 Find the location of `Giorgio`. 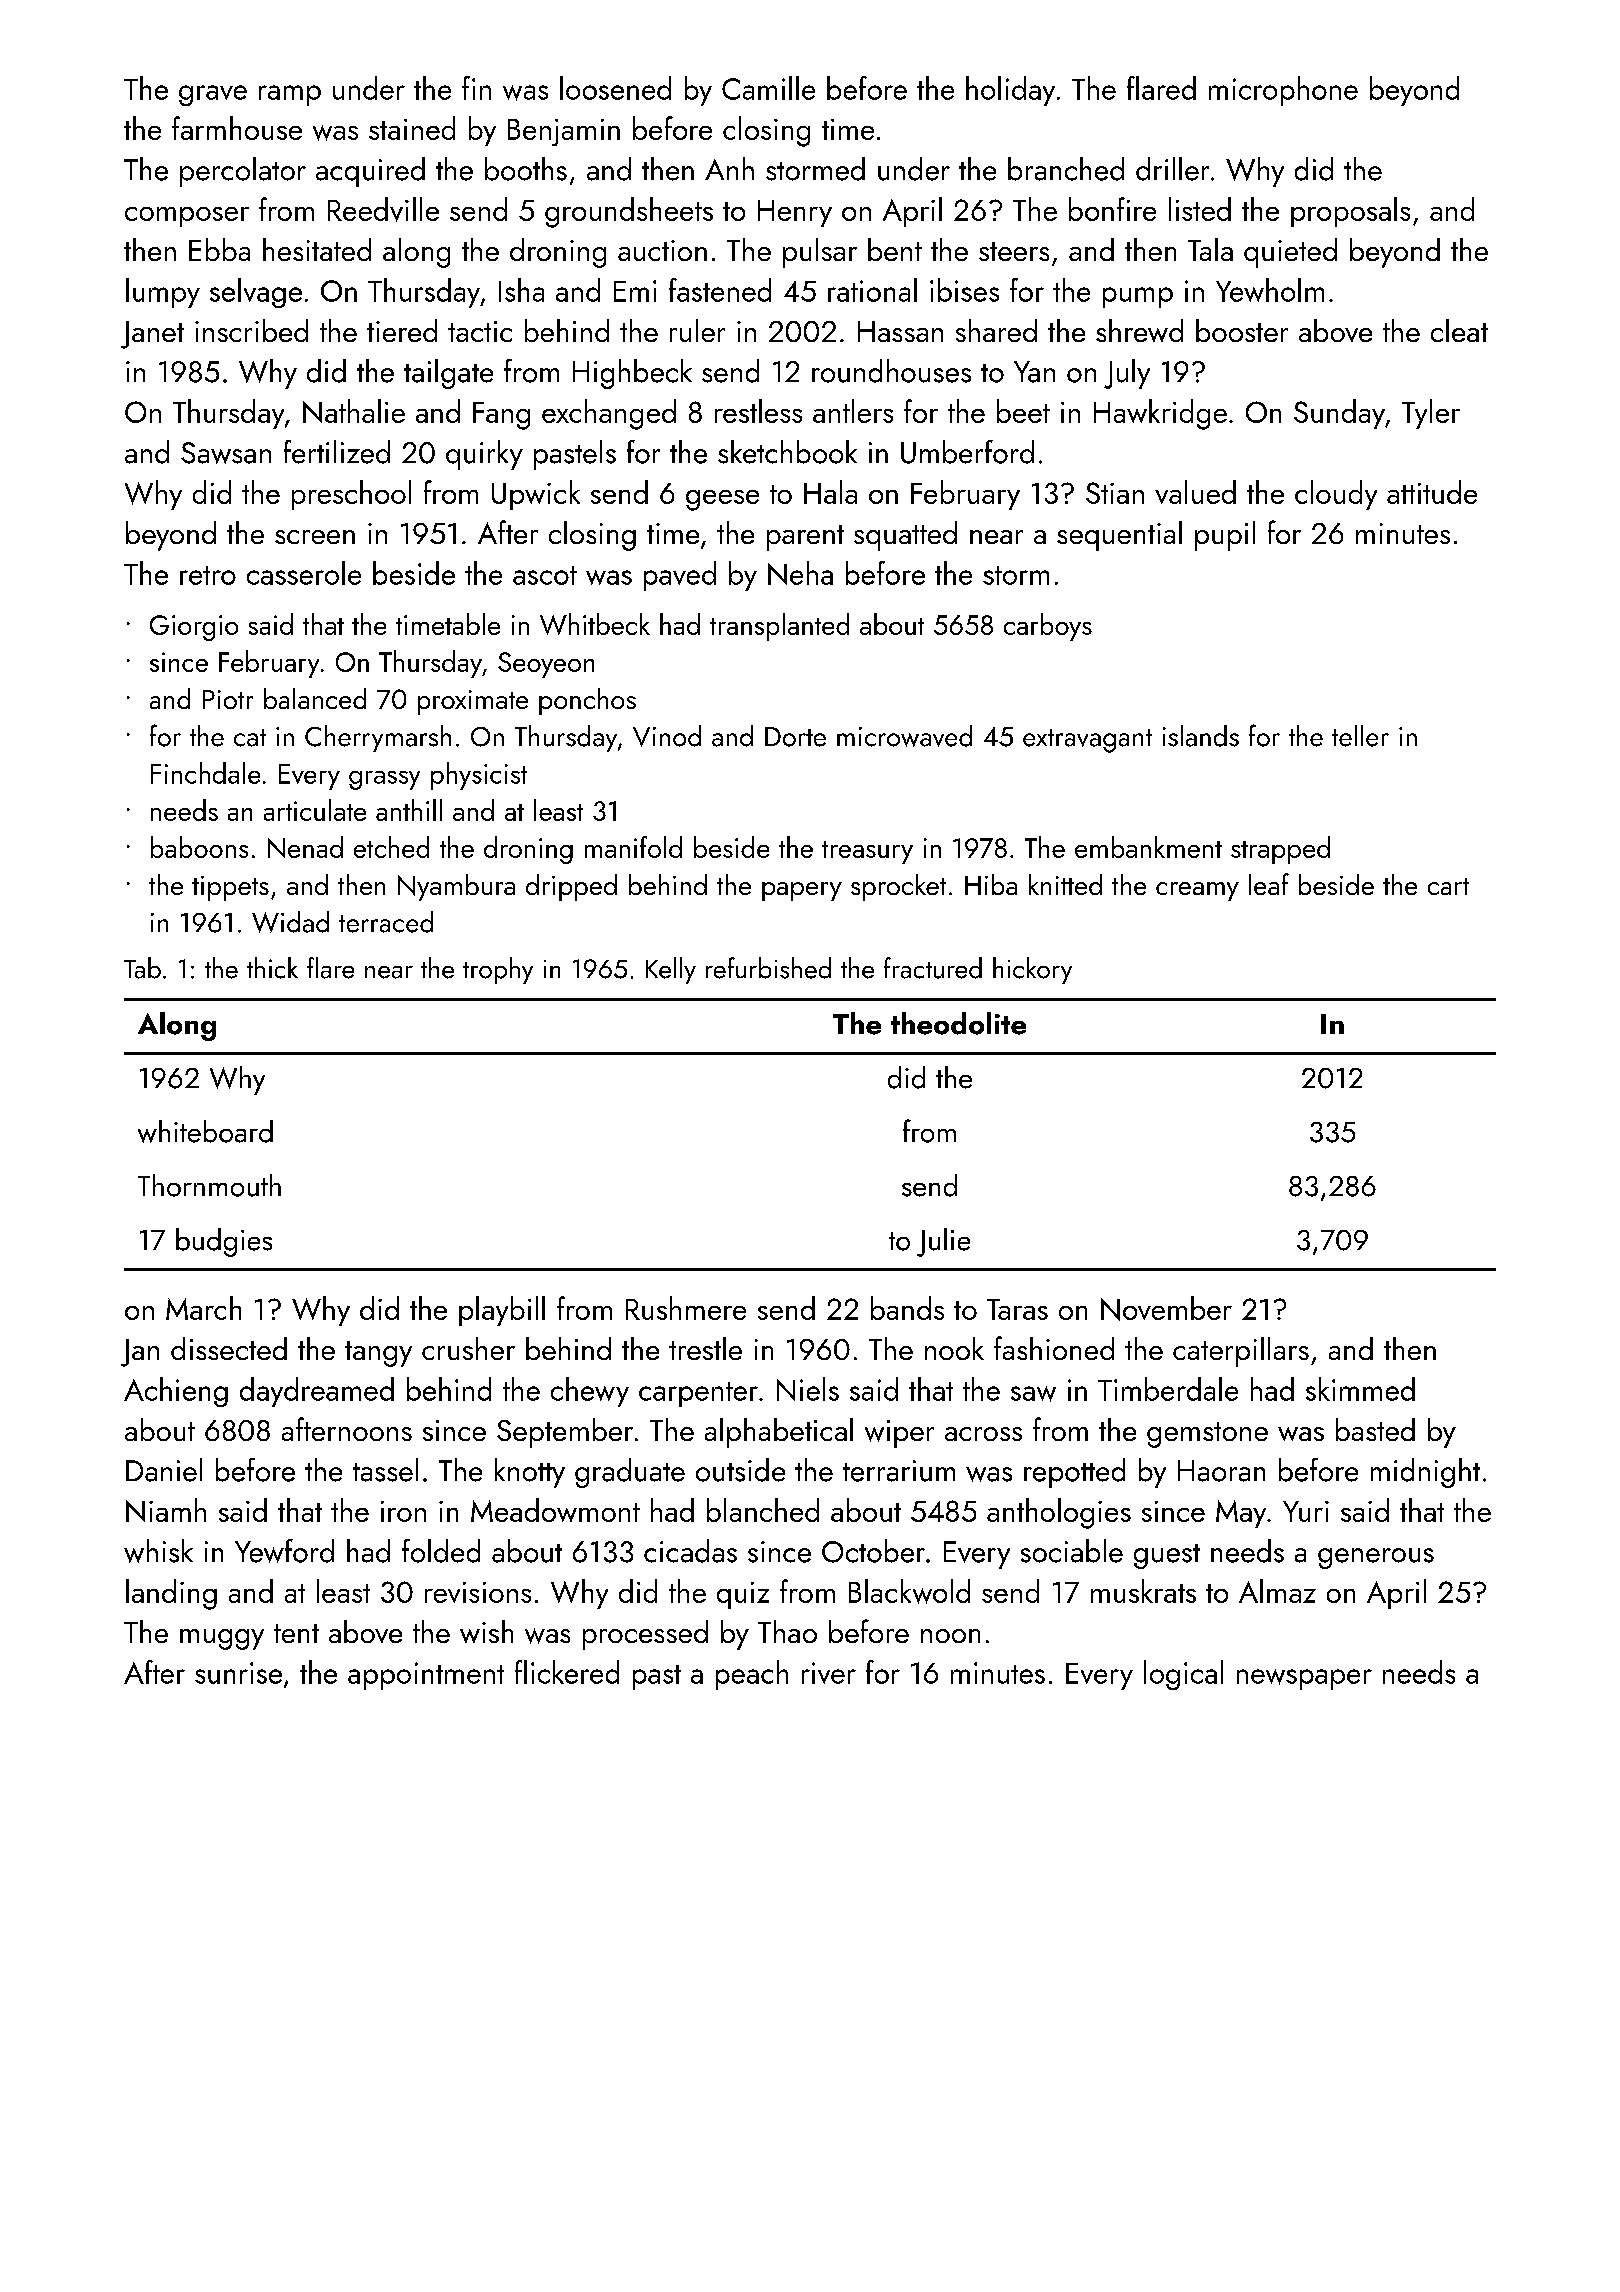

Giorgio is located at coordinates (194, 628).
